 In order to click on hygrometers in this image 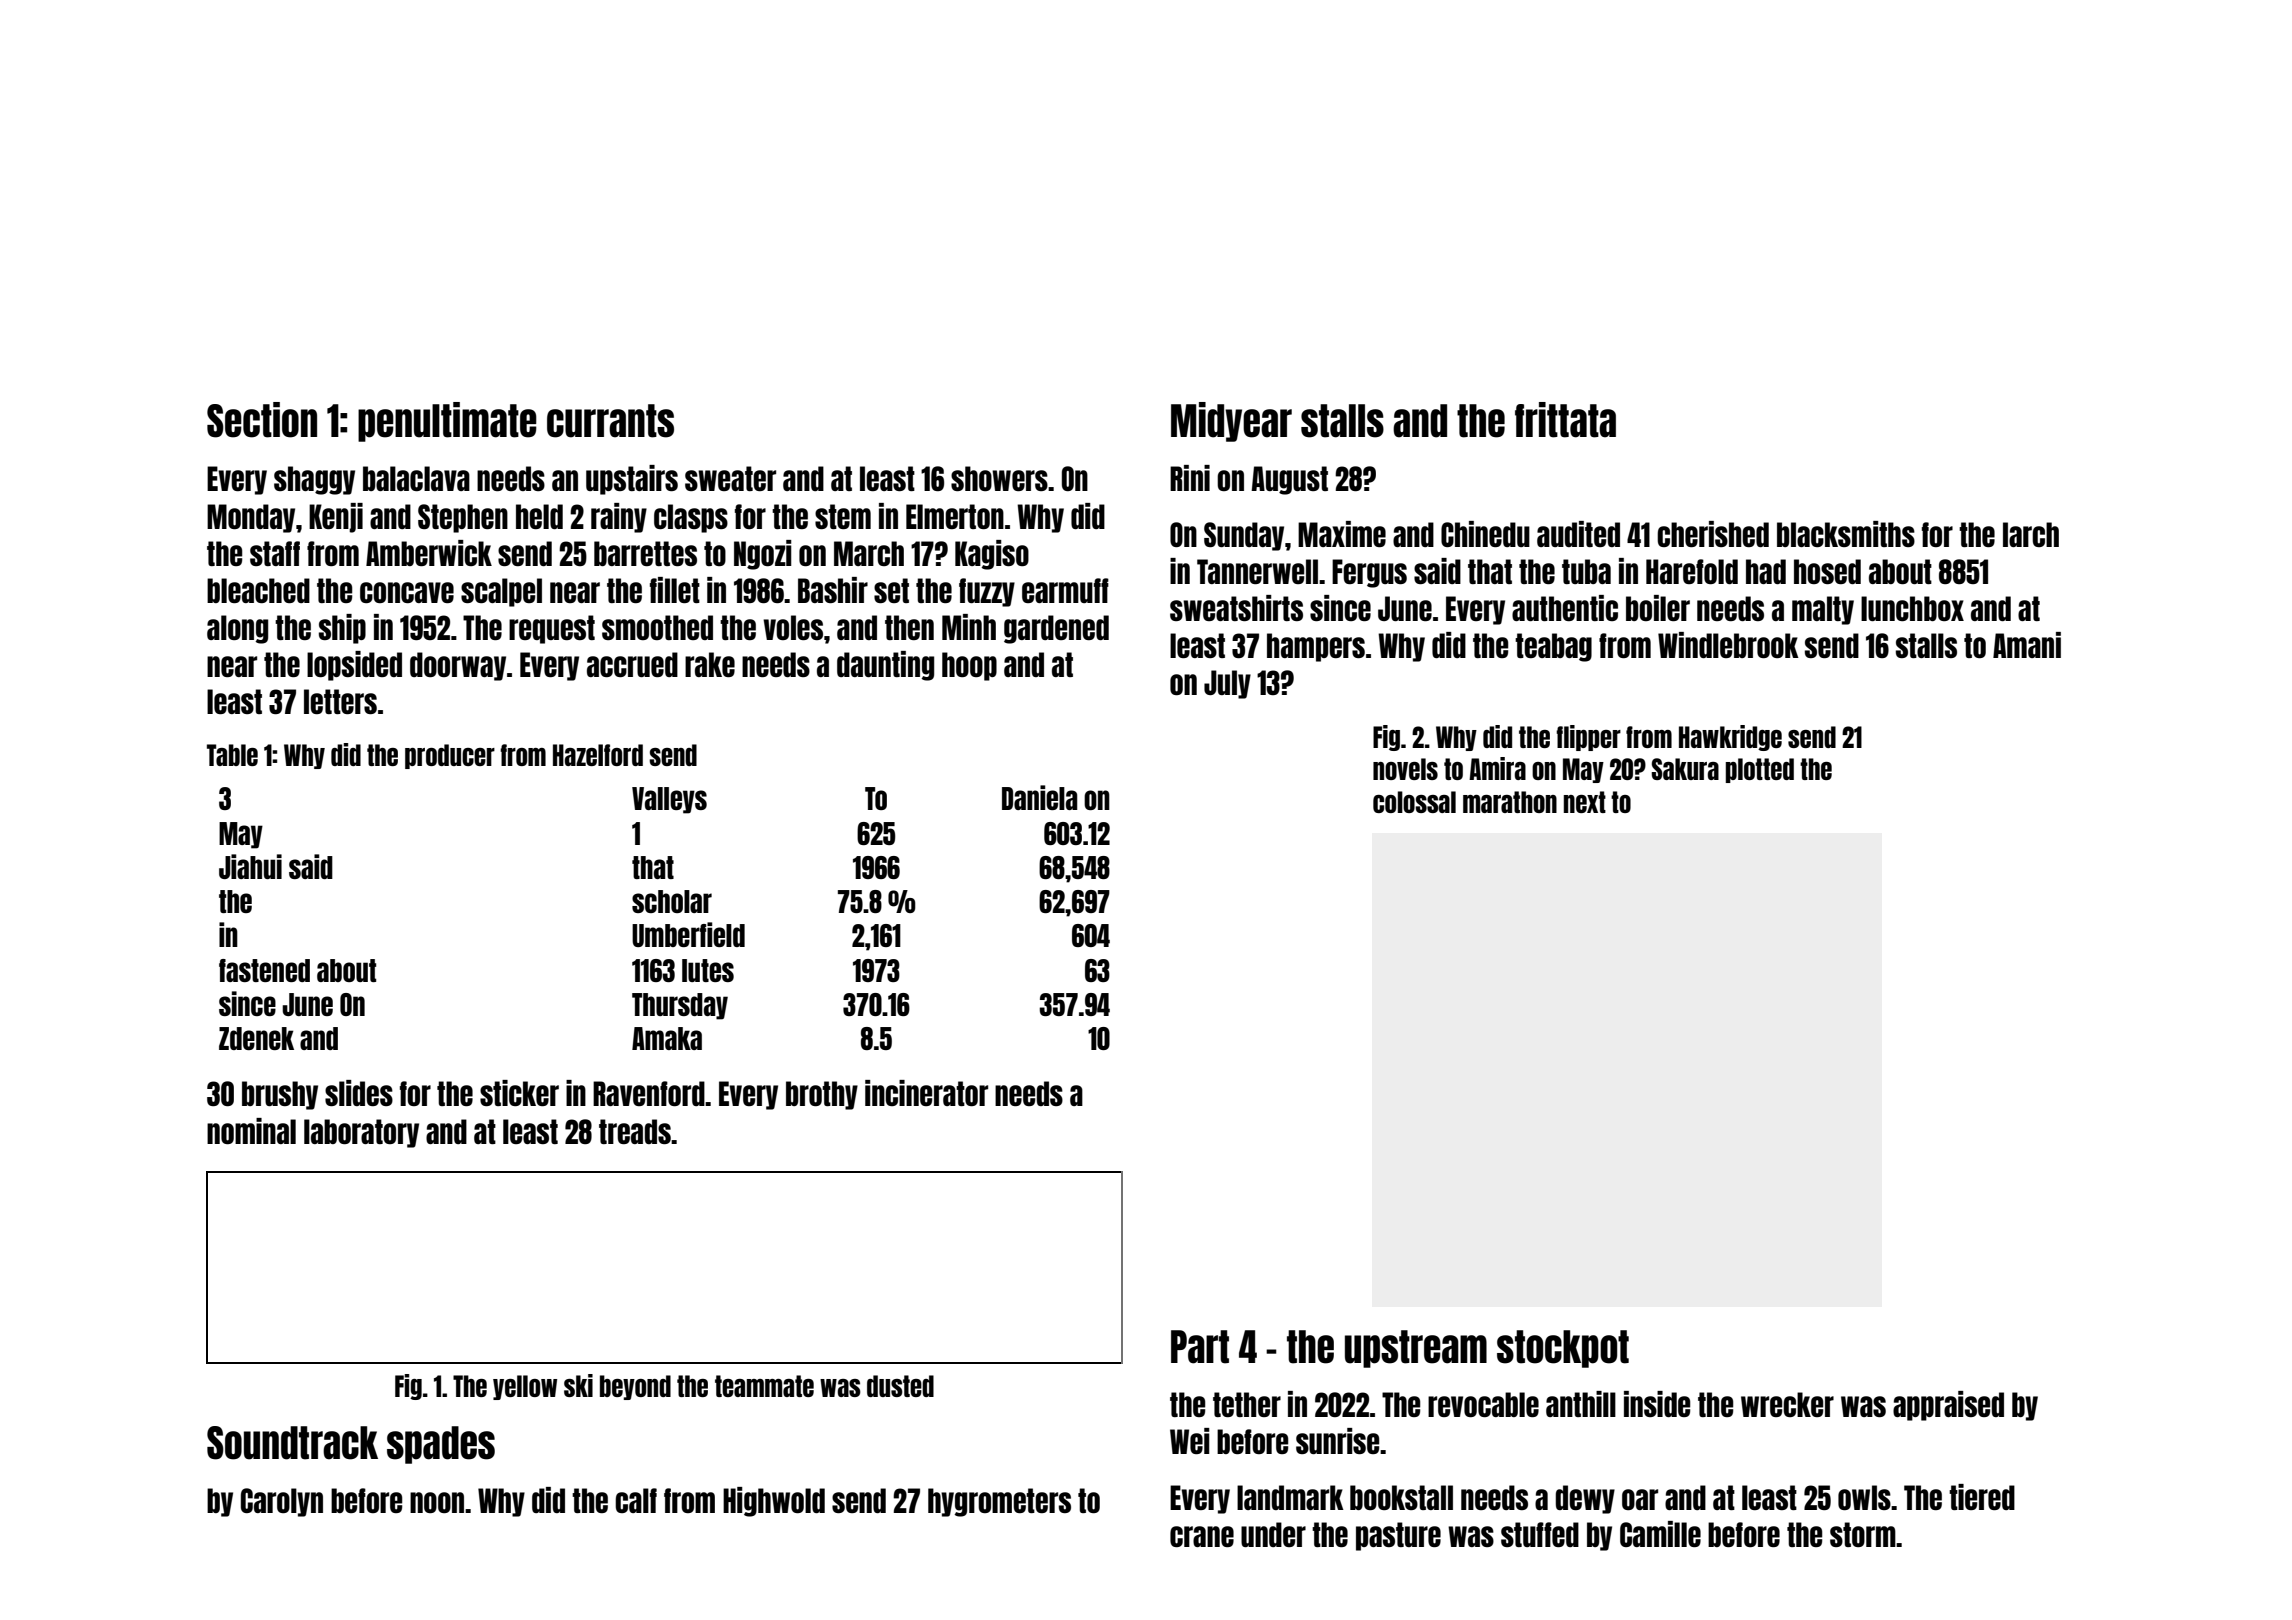, I will do `click(999, 1502)`.
